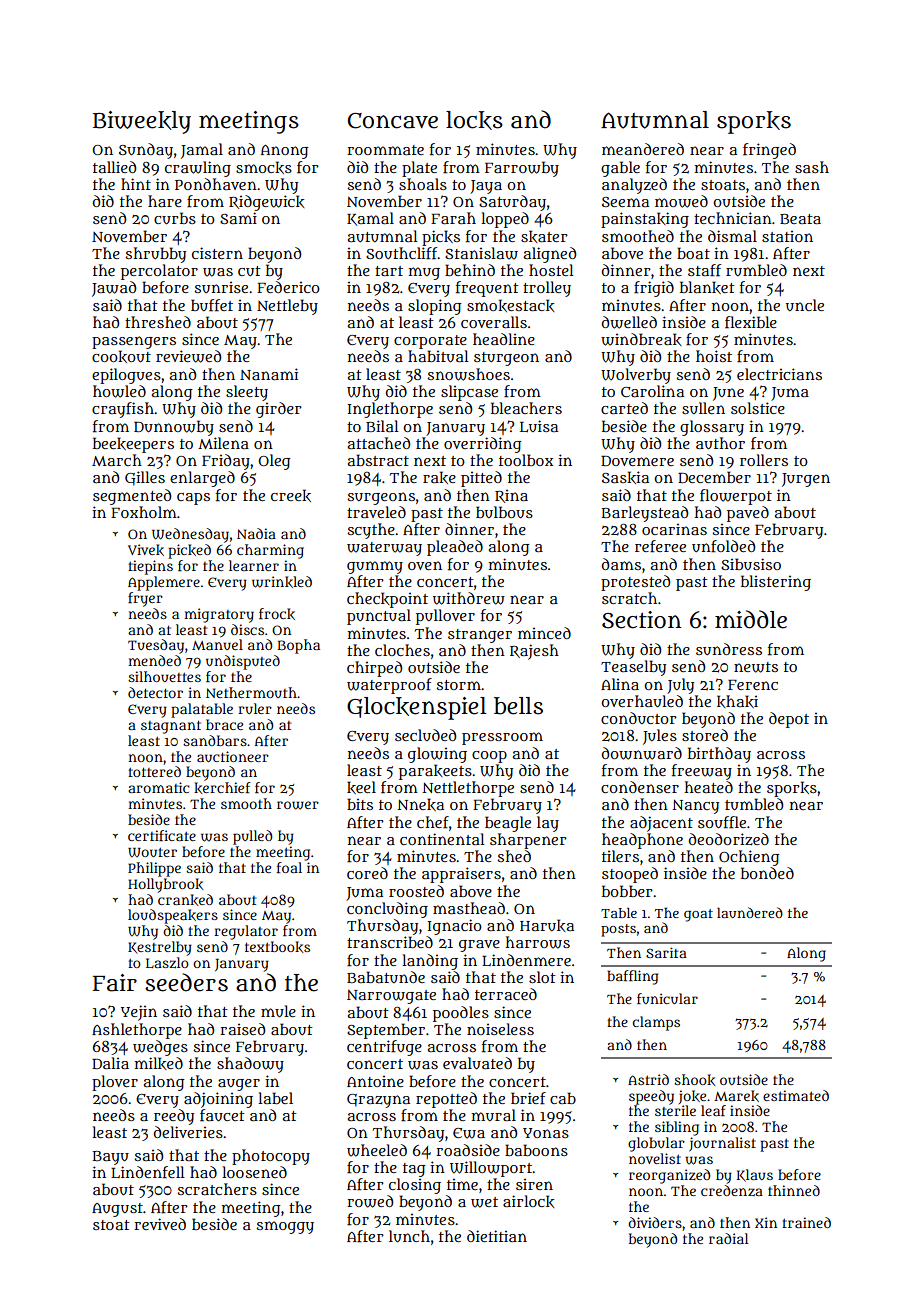 The image size is (924, 1308). I want to click on August, so click(117, 1210).
